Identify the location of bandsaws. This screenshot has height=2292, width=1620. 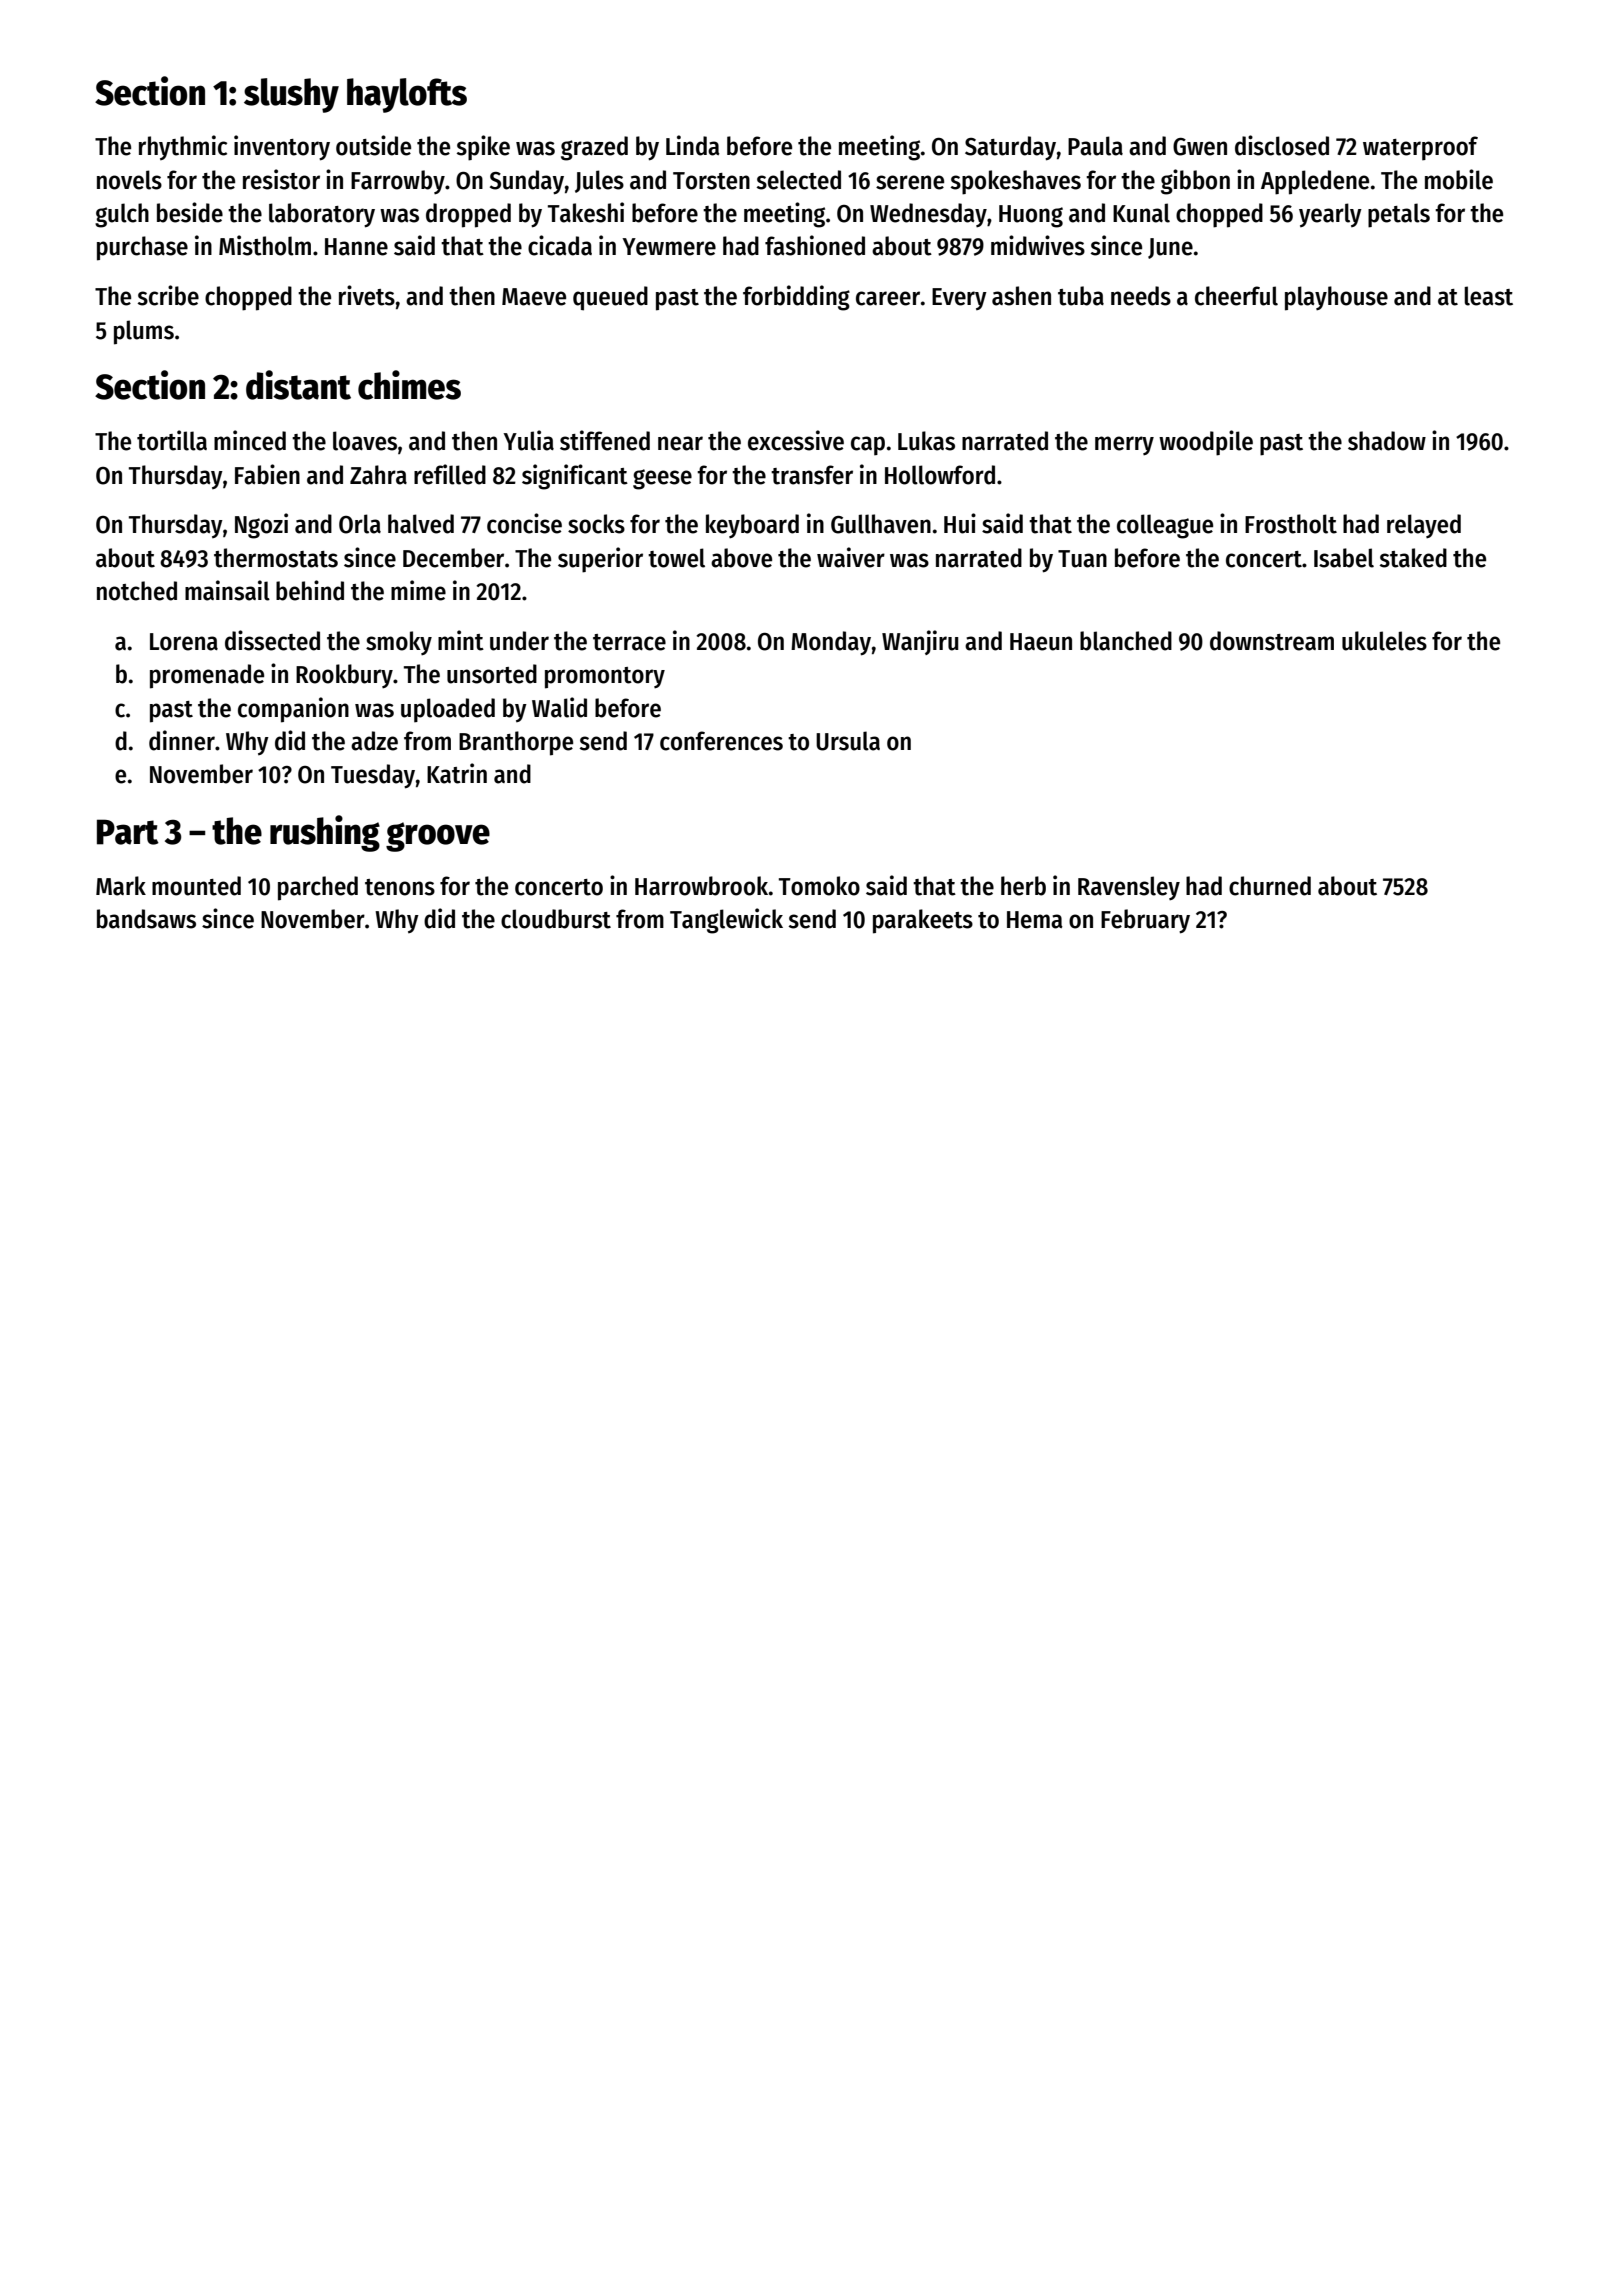
(146, 919).
